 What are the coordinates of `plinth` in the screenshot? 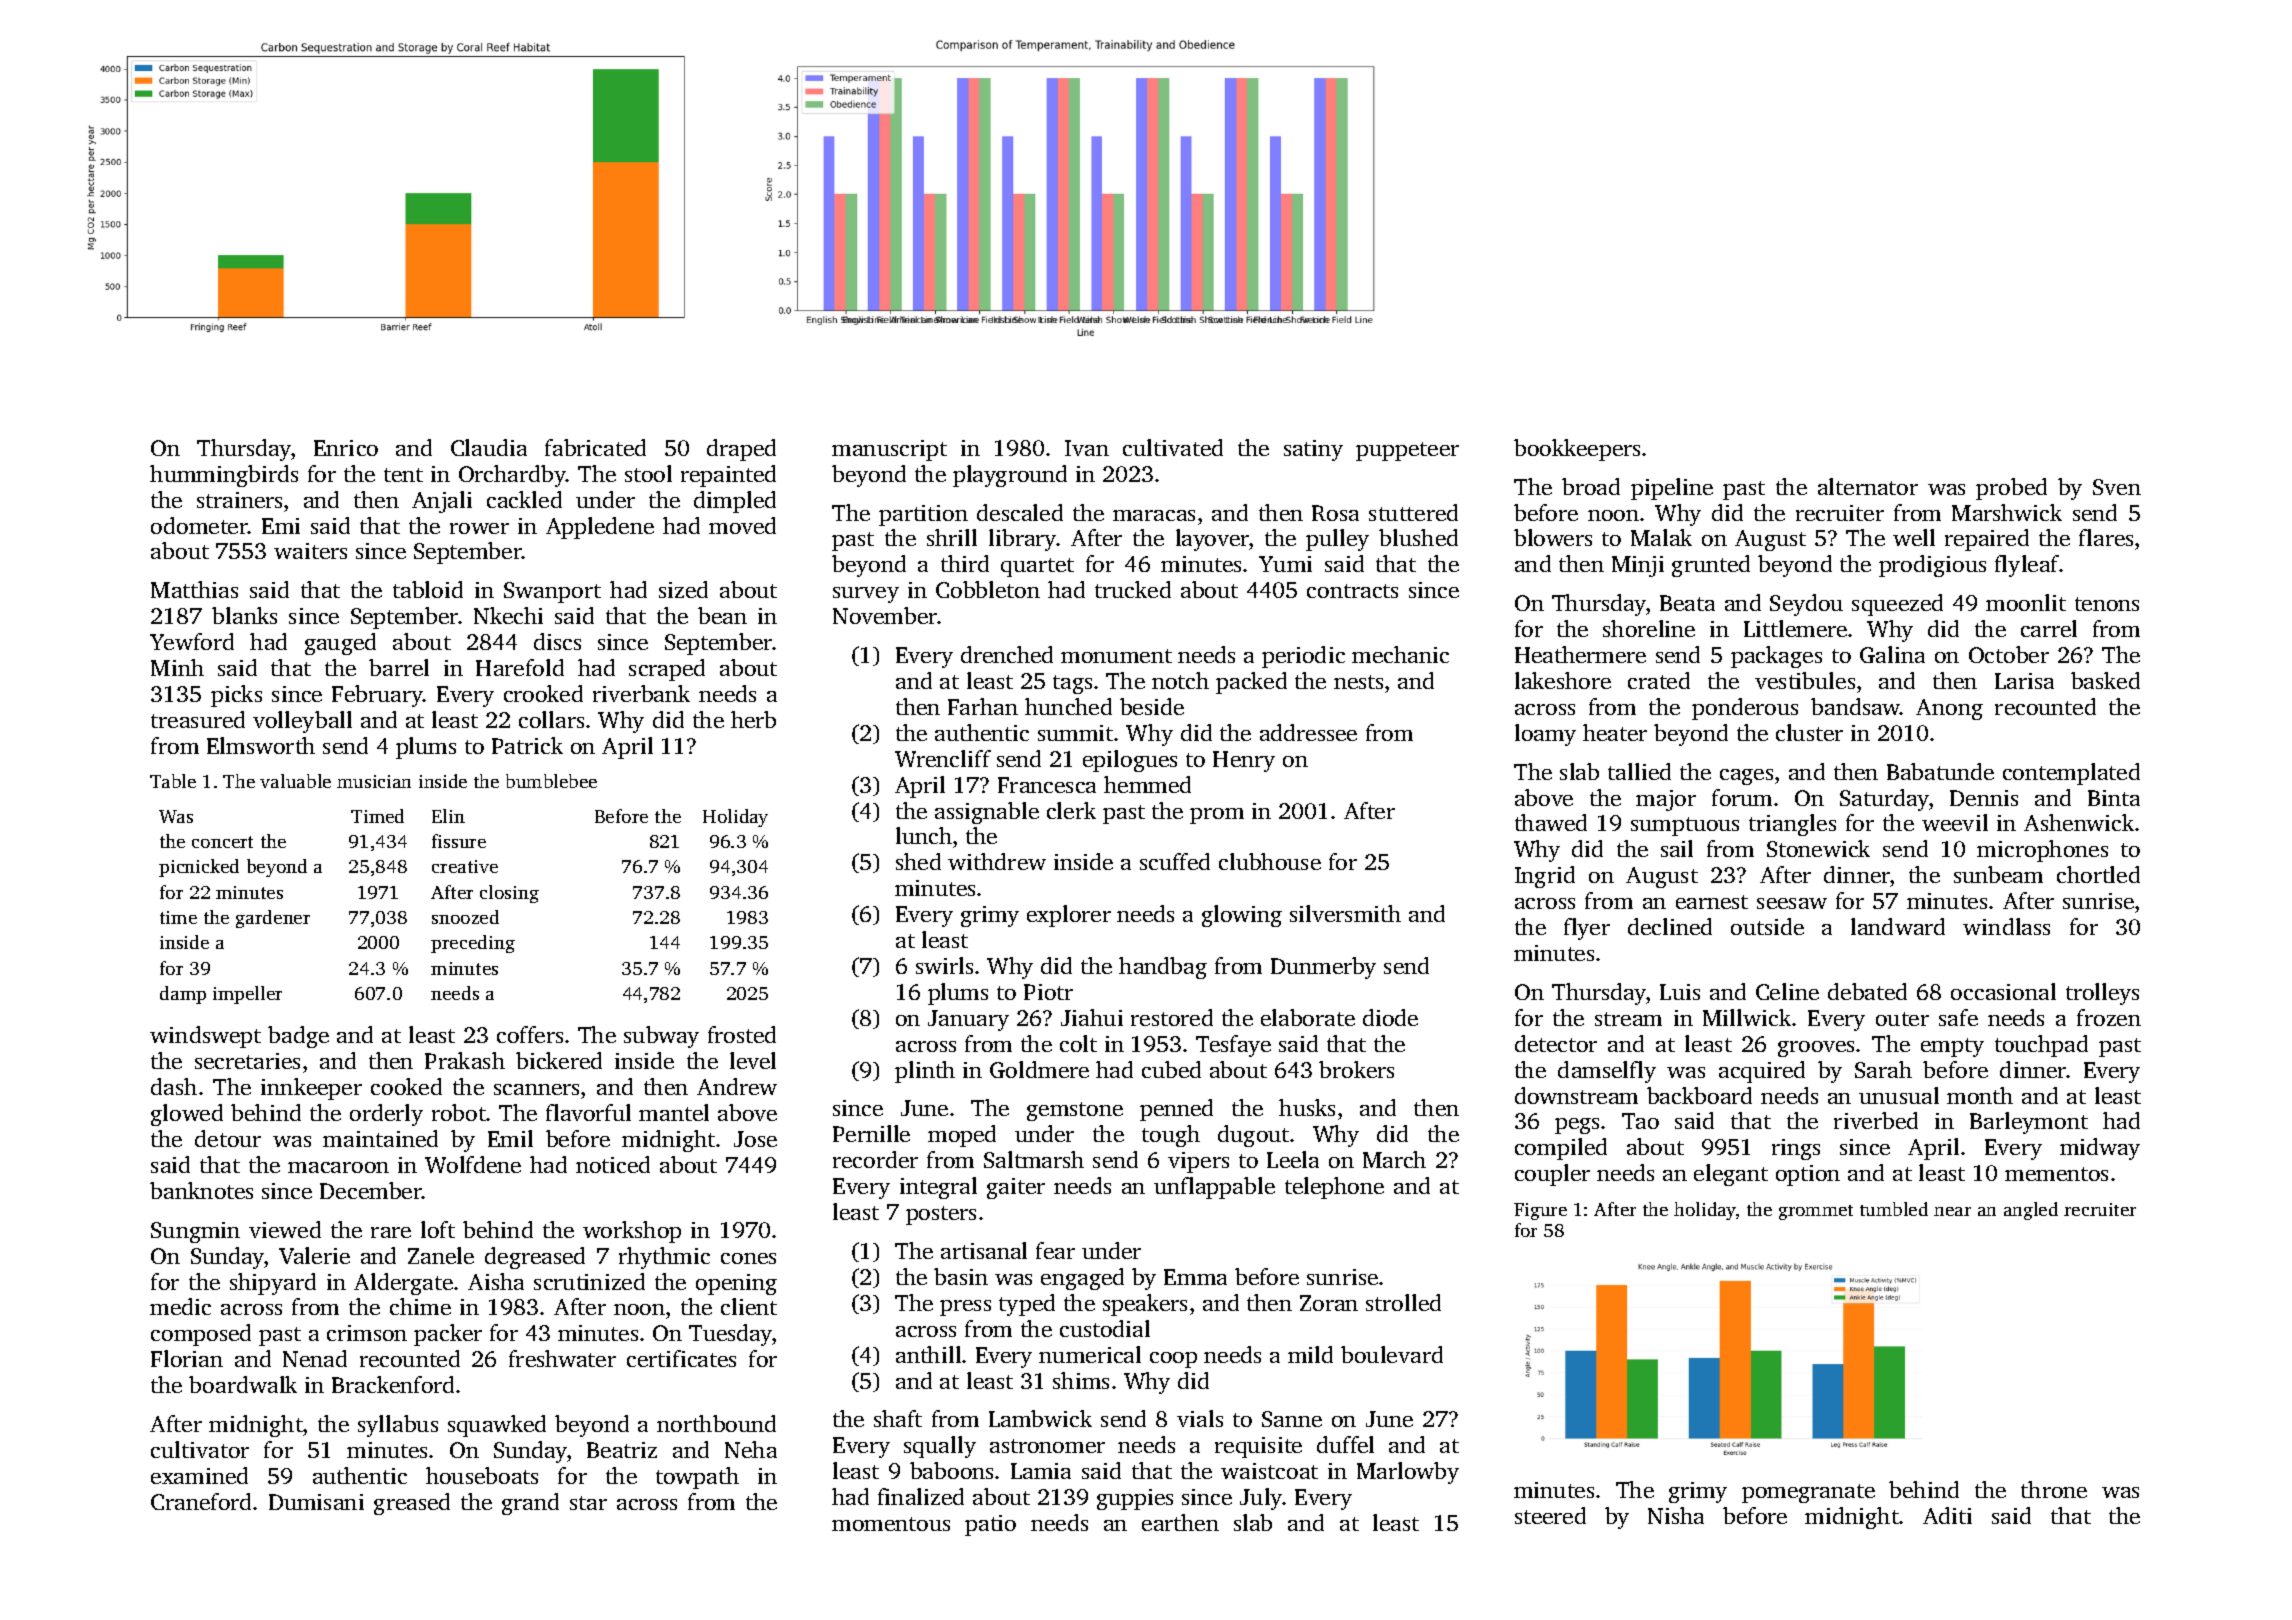 It's located at (925, 1072).
